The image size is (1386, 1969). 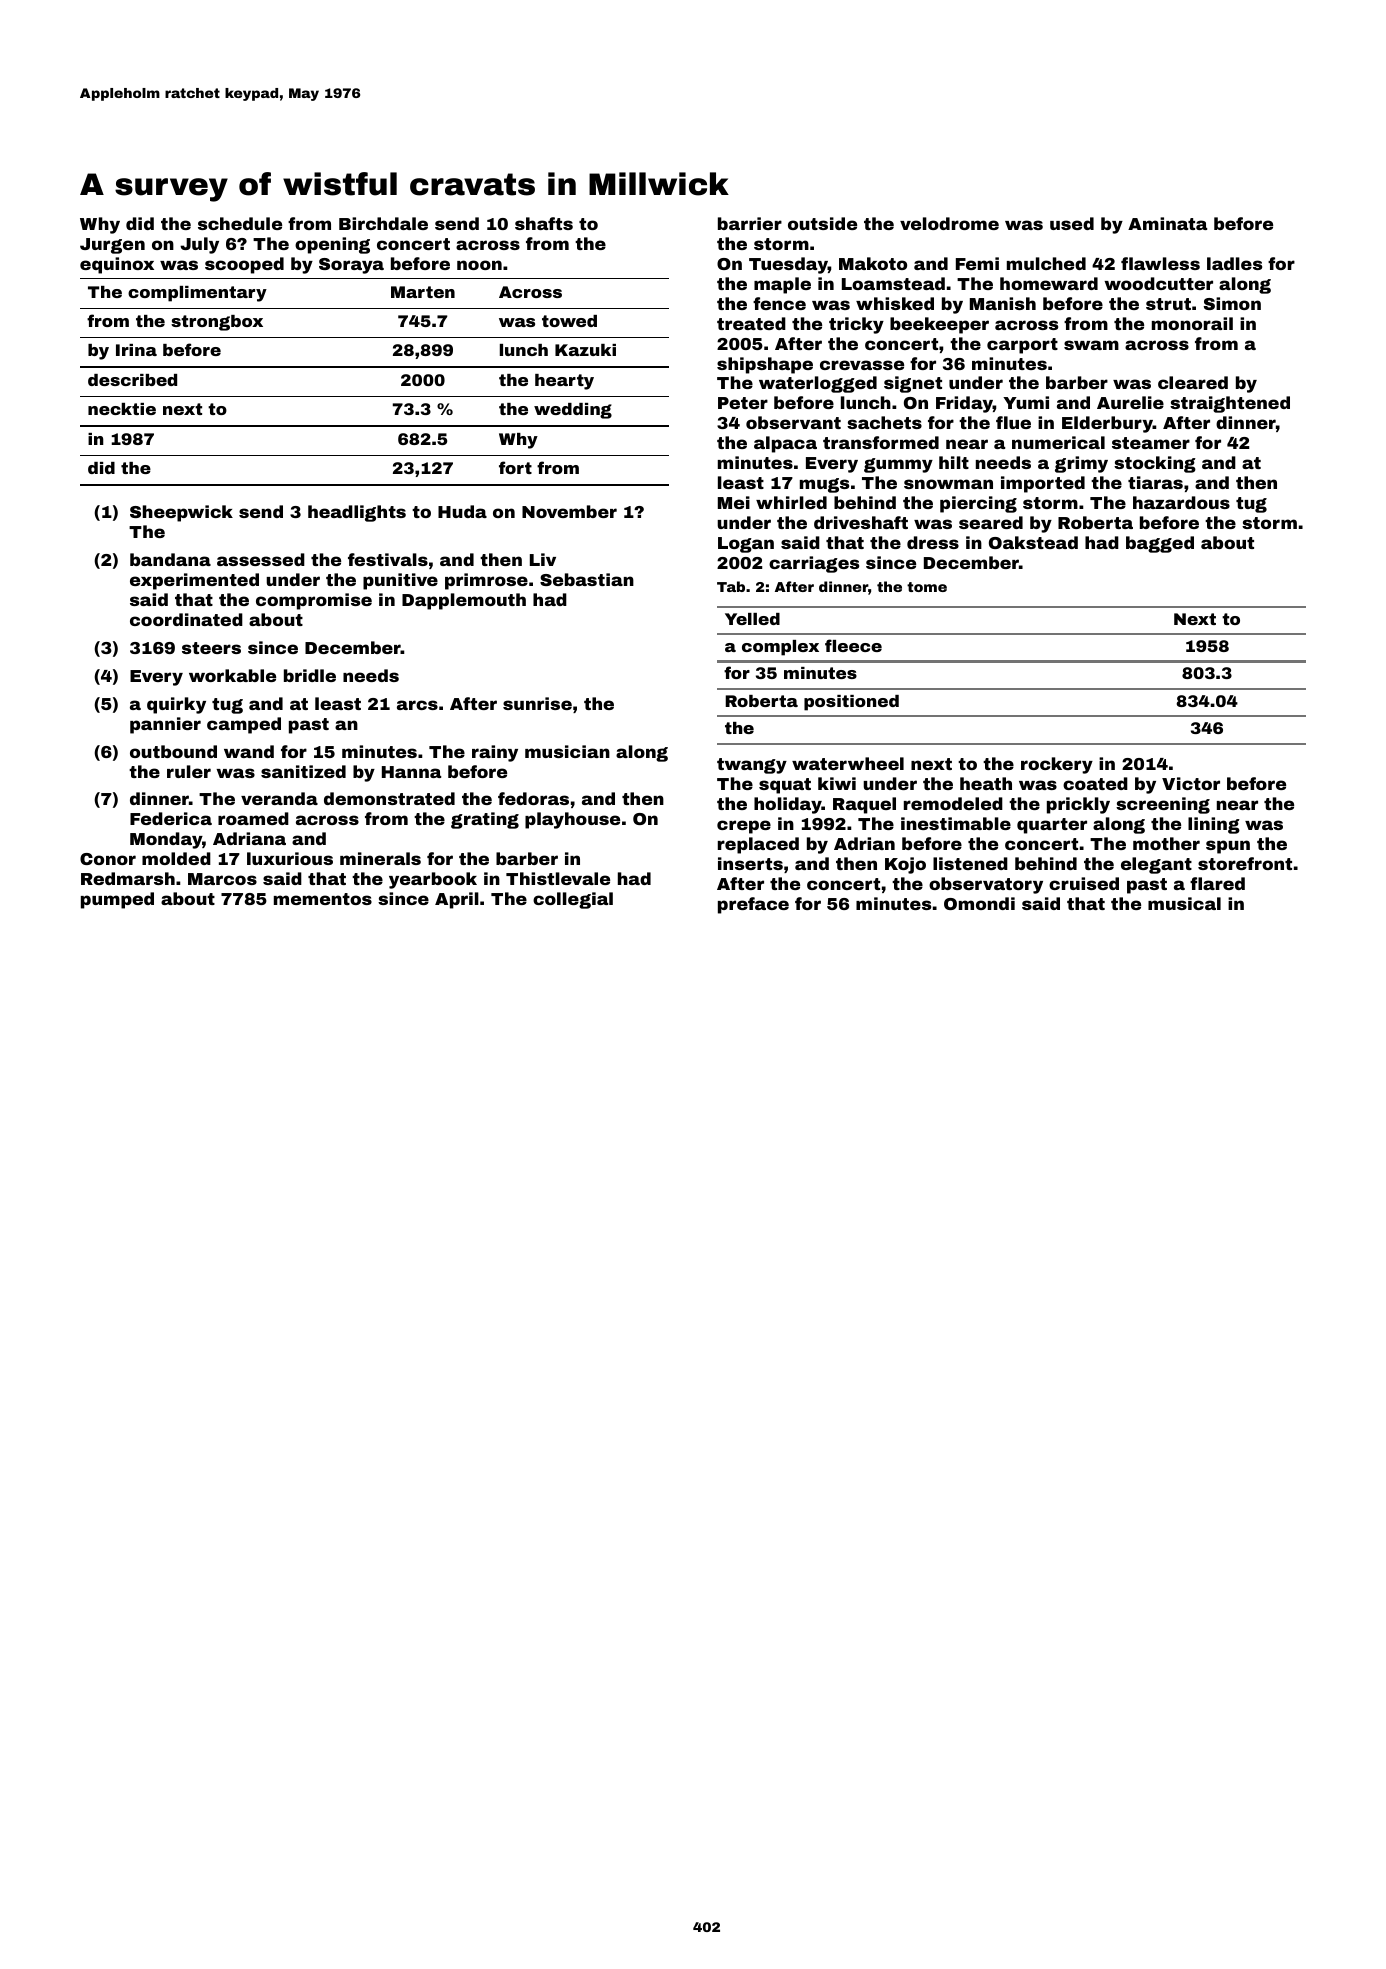 What do you see at coordinates (822, 223) in the document?
I see `outside` at bounding box center [822, 223].
